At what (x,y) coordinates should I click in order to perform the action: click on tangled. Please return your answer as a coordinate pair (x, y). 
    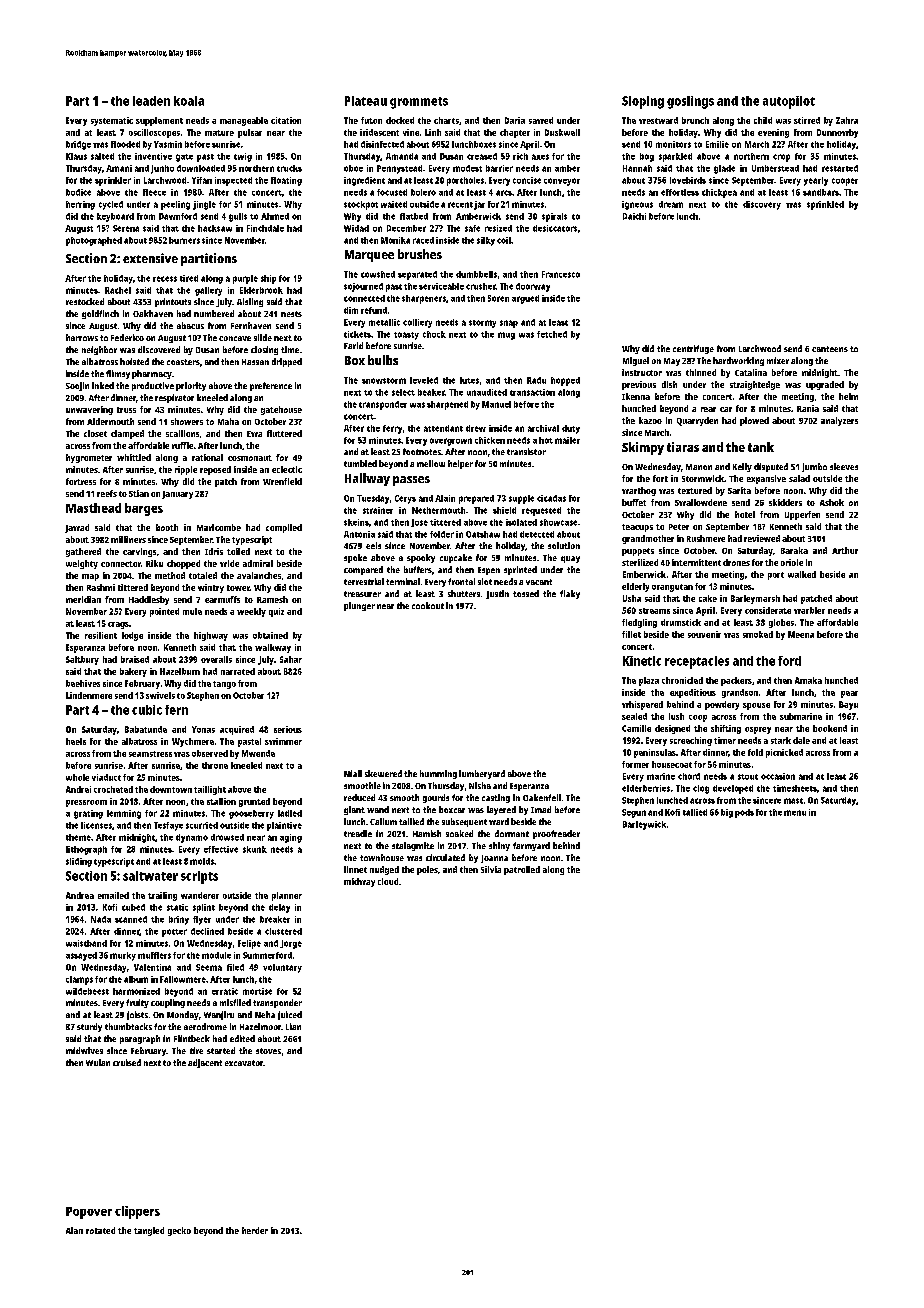
    Looking at the image, I should click on (149, 1231).
